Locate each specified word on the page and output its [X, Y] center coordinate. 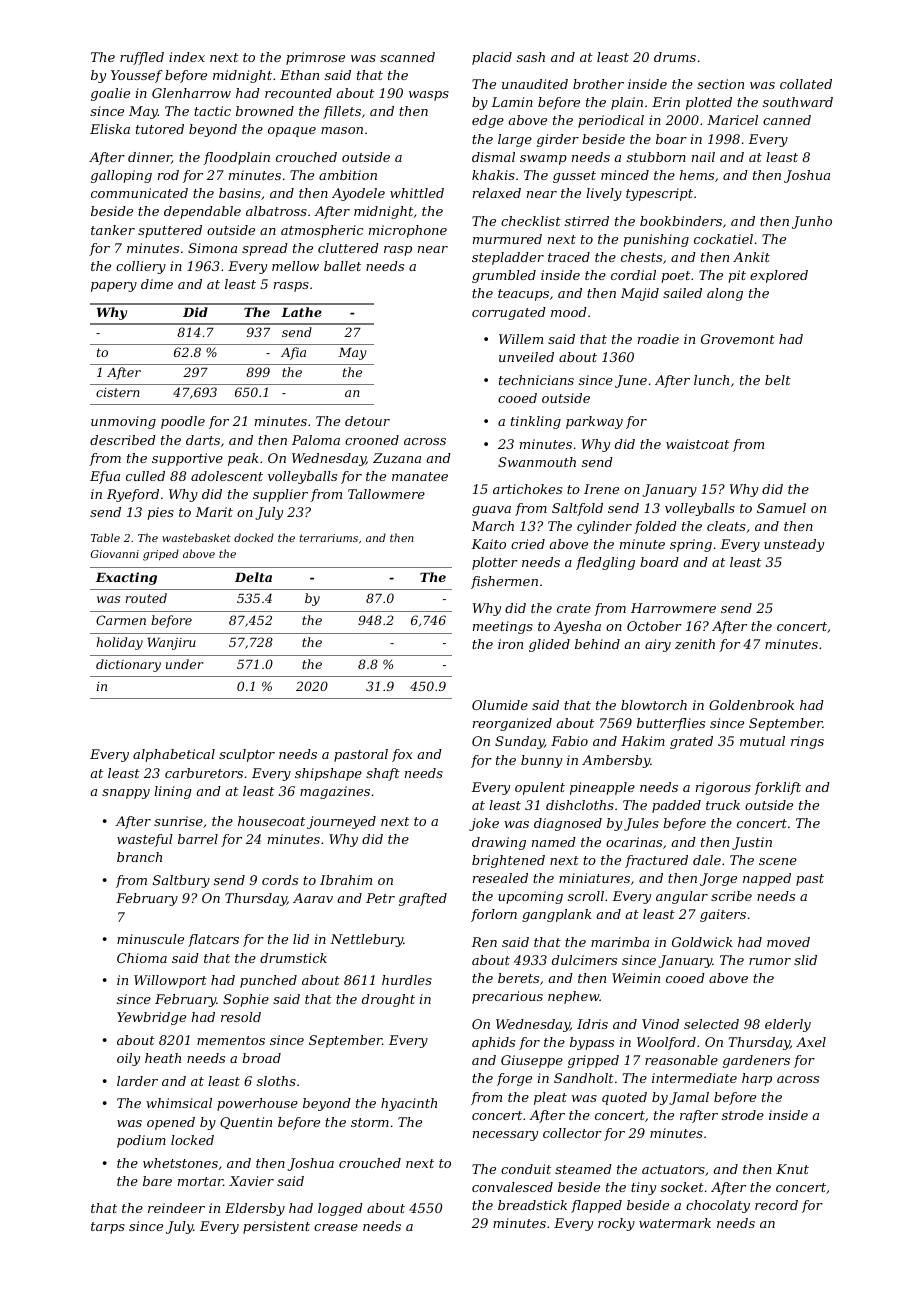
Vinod [660, 1024]
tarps [108, 1228]
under [184, 664]
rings [807, 742]
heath [163, 1058]
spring [691, 545]
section [720, 84]
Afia [293, 353]
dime [157, 284]
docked [254, 537]
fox [402, 755]
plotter [495, 563]
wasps [429, 96]
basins [240, 193]
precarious [507, 997]
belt [778, 380]
